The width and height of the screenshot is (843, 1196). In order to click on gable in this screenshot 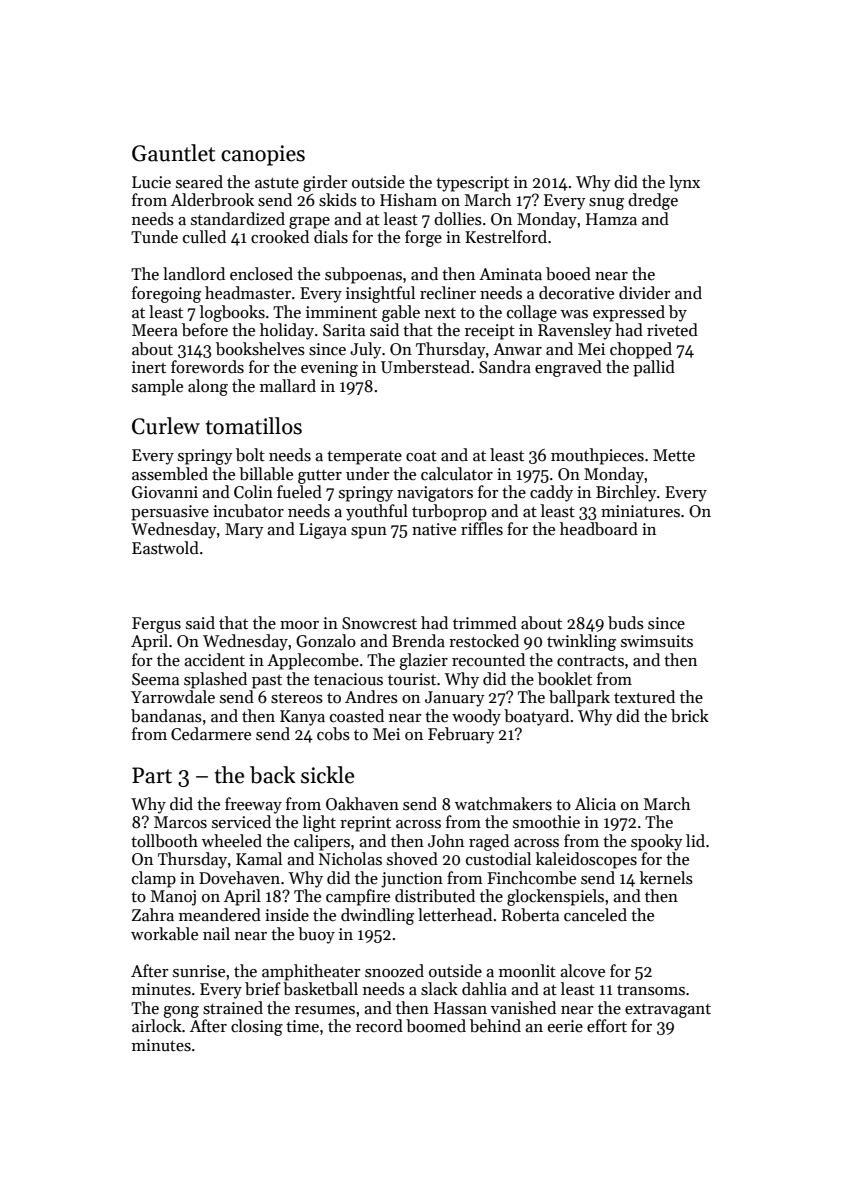, I will do `click(401, 313)`.
